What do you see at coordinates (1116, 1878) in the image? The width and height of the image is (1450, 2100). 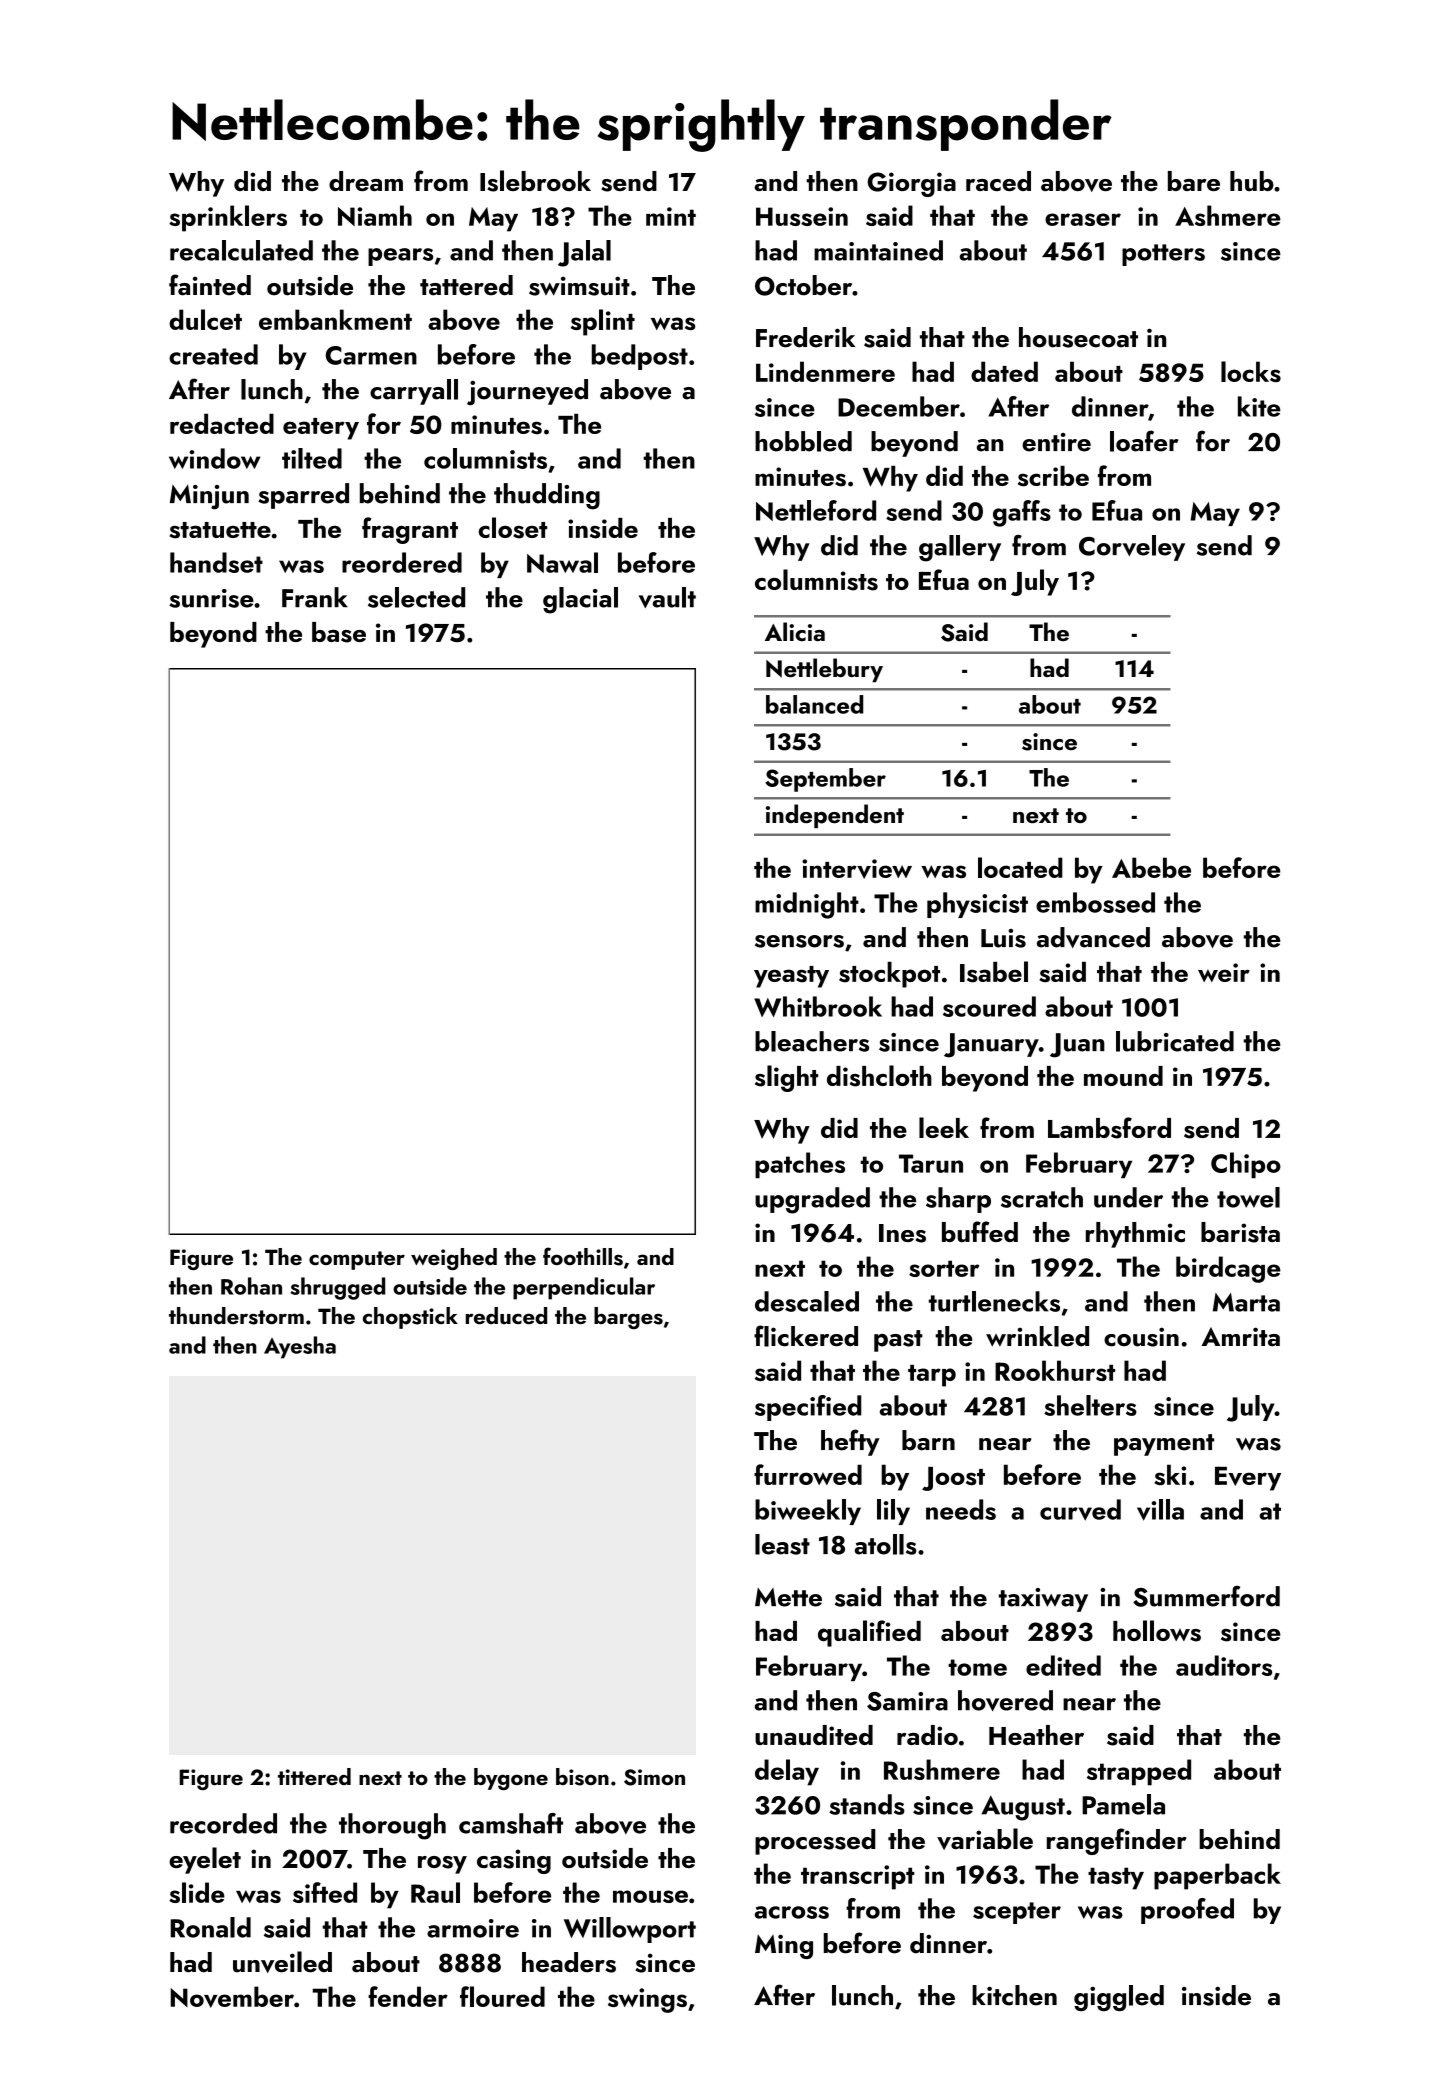 I see `tasty` at bounding box center [1116, 1878].
